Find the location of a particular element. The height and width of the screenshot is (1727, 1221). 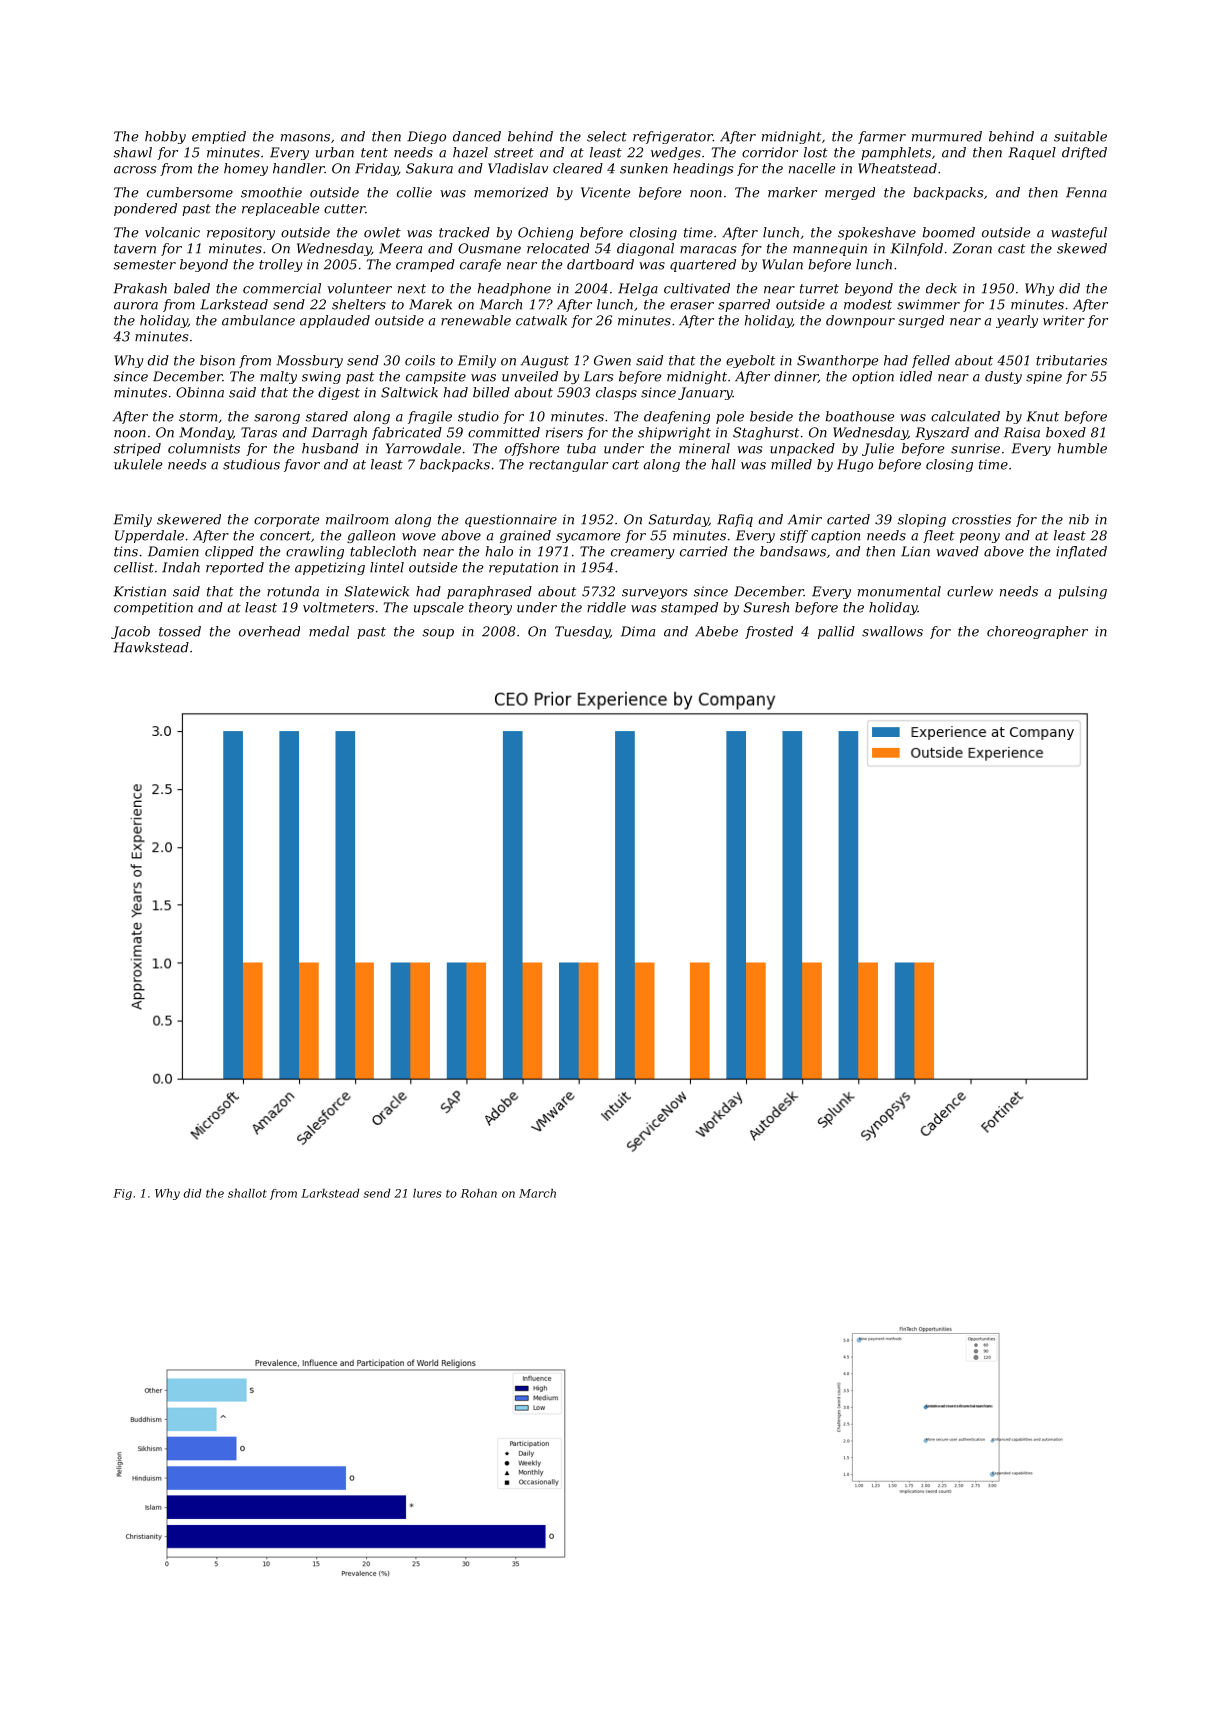

Hawkstead is located at coordinates (151, 647).
